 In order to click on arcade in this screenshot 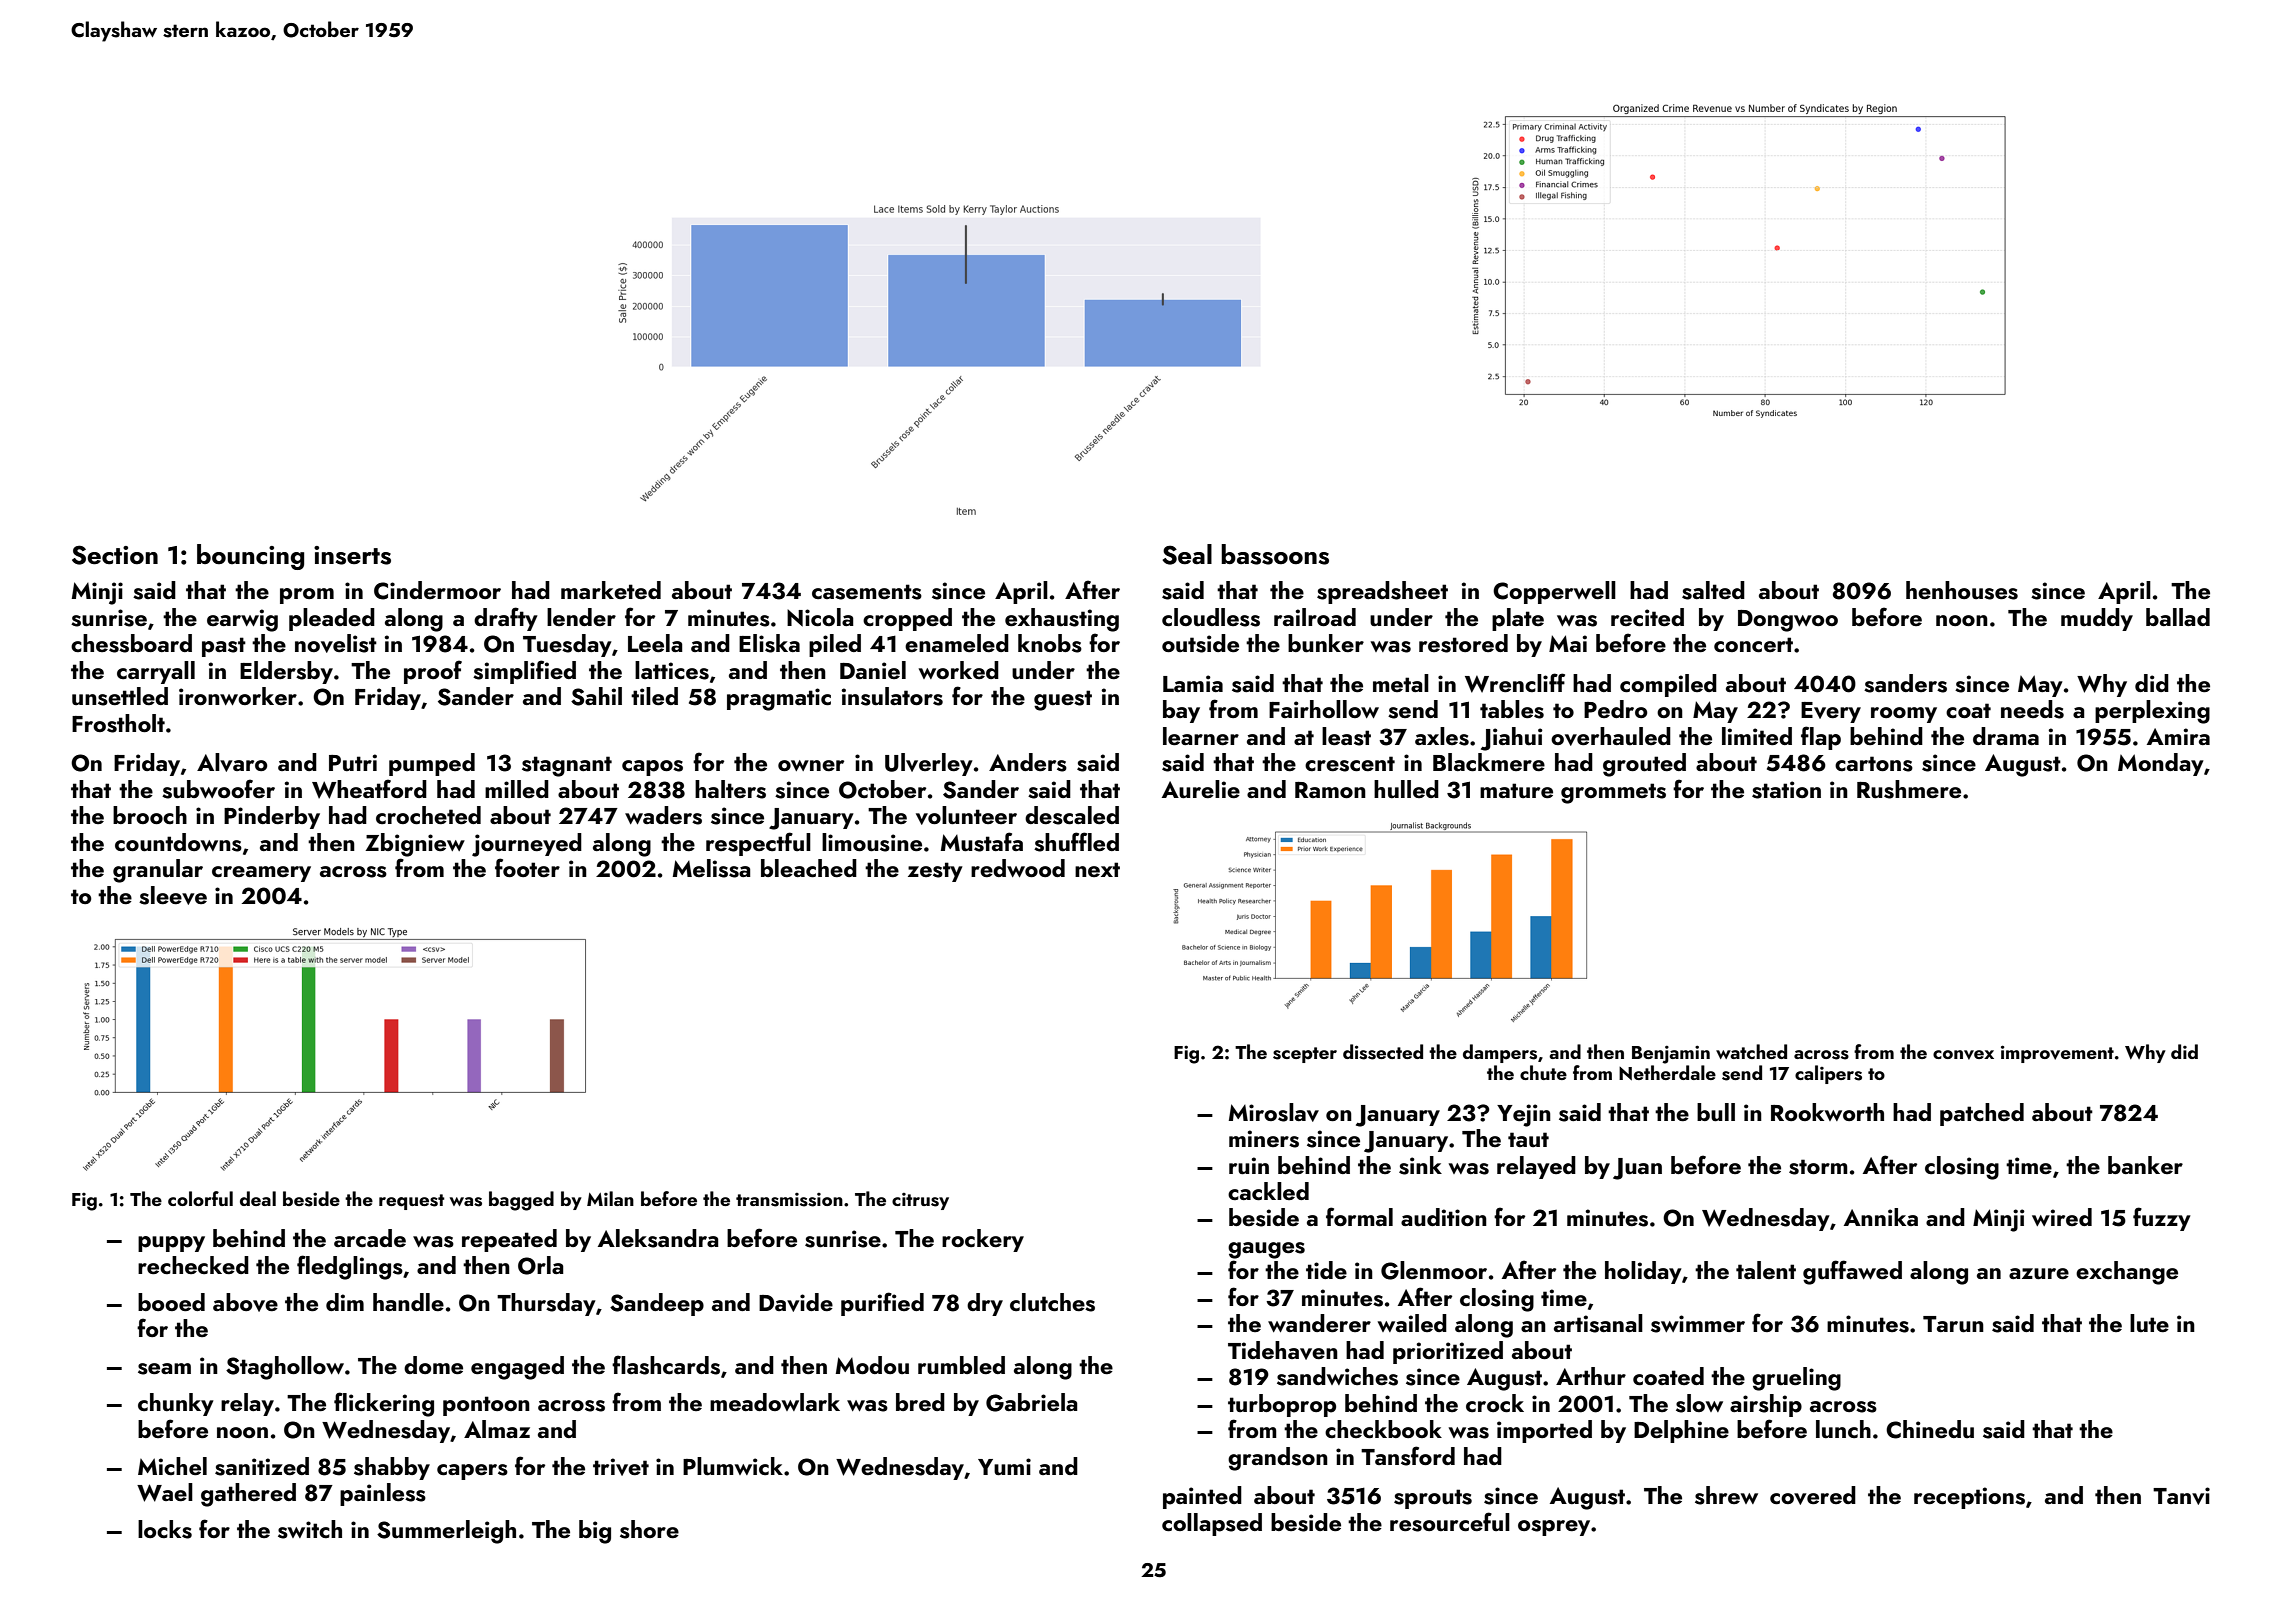, I will do `click(370, 1238)`.
